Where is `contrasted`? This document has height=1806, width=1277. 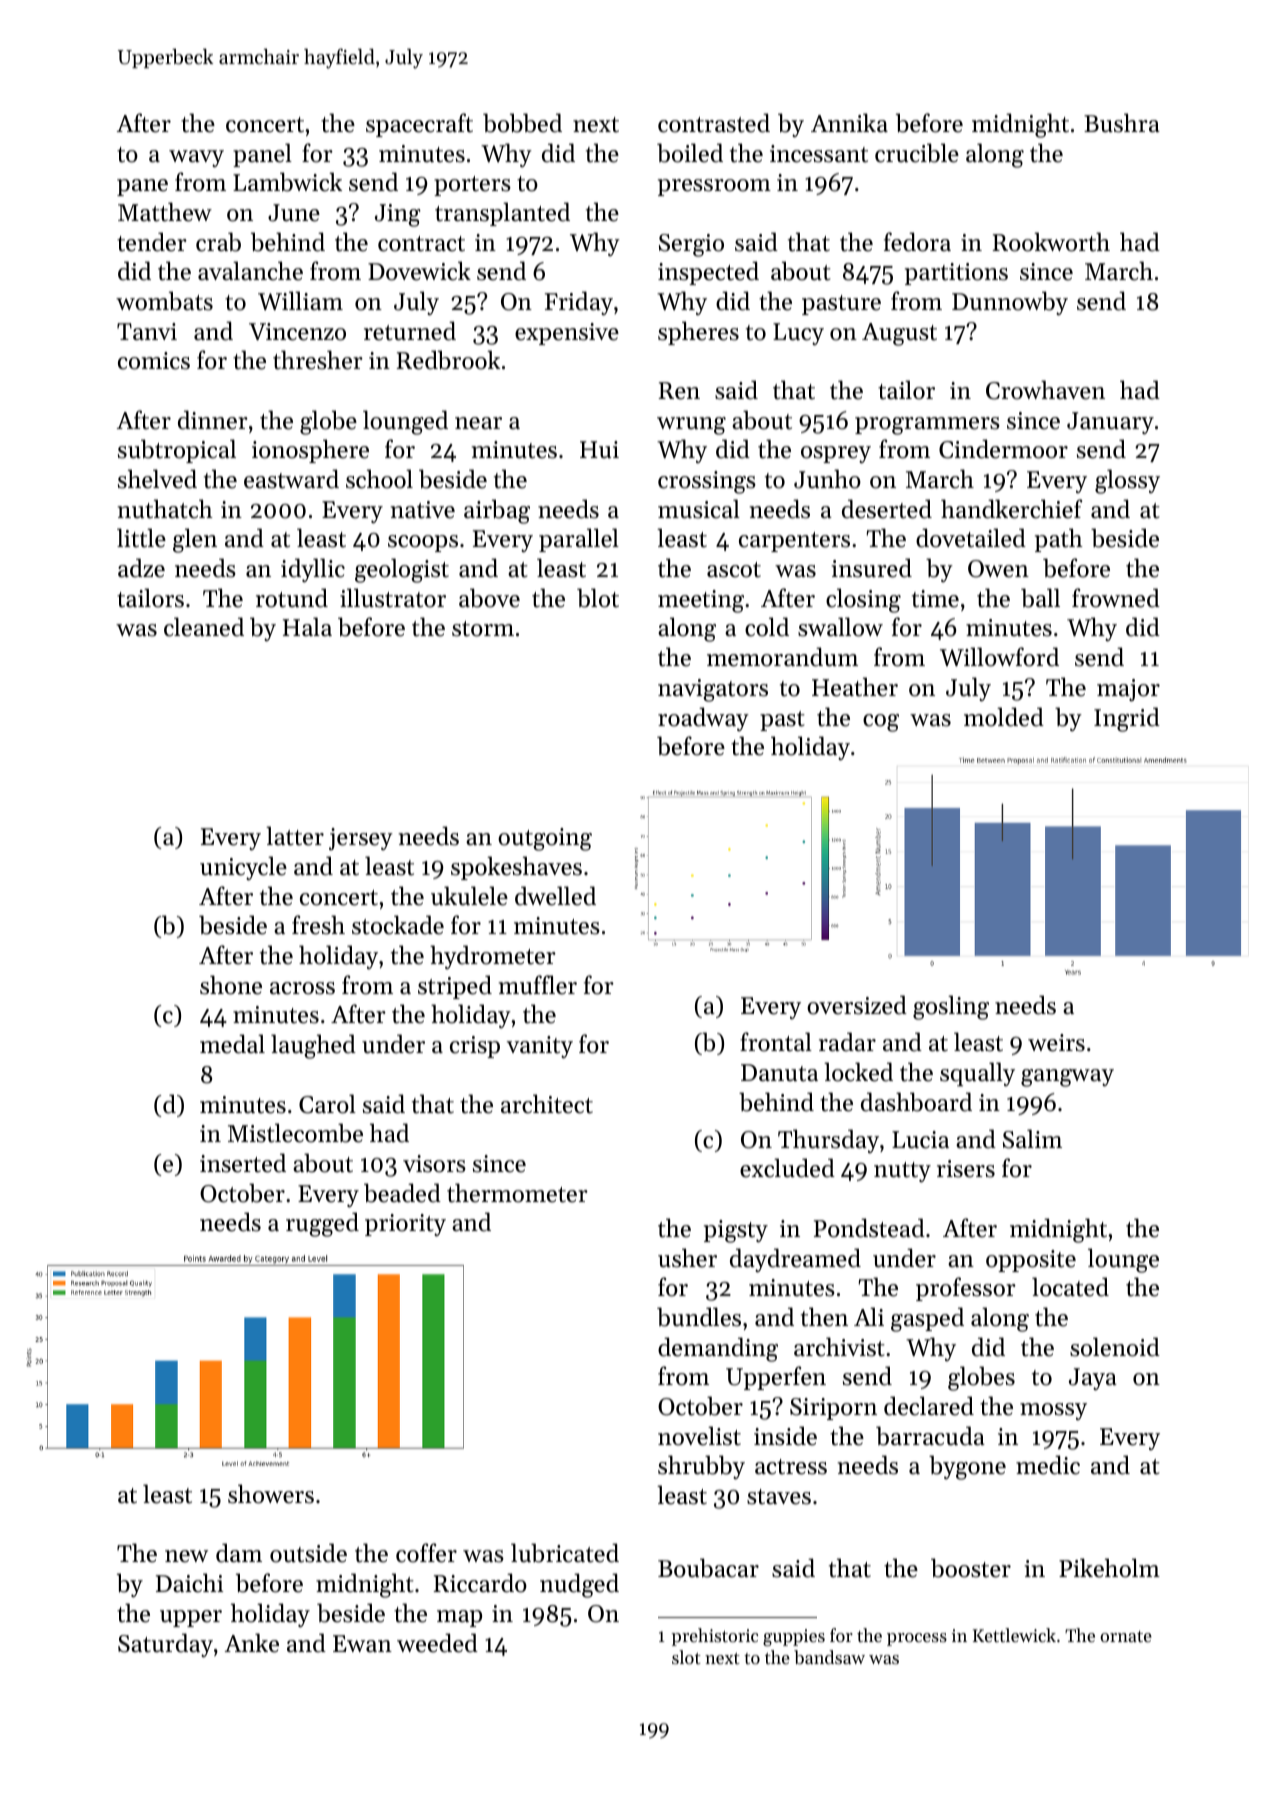
contrasted is located at coordinates (714, 123).
